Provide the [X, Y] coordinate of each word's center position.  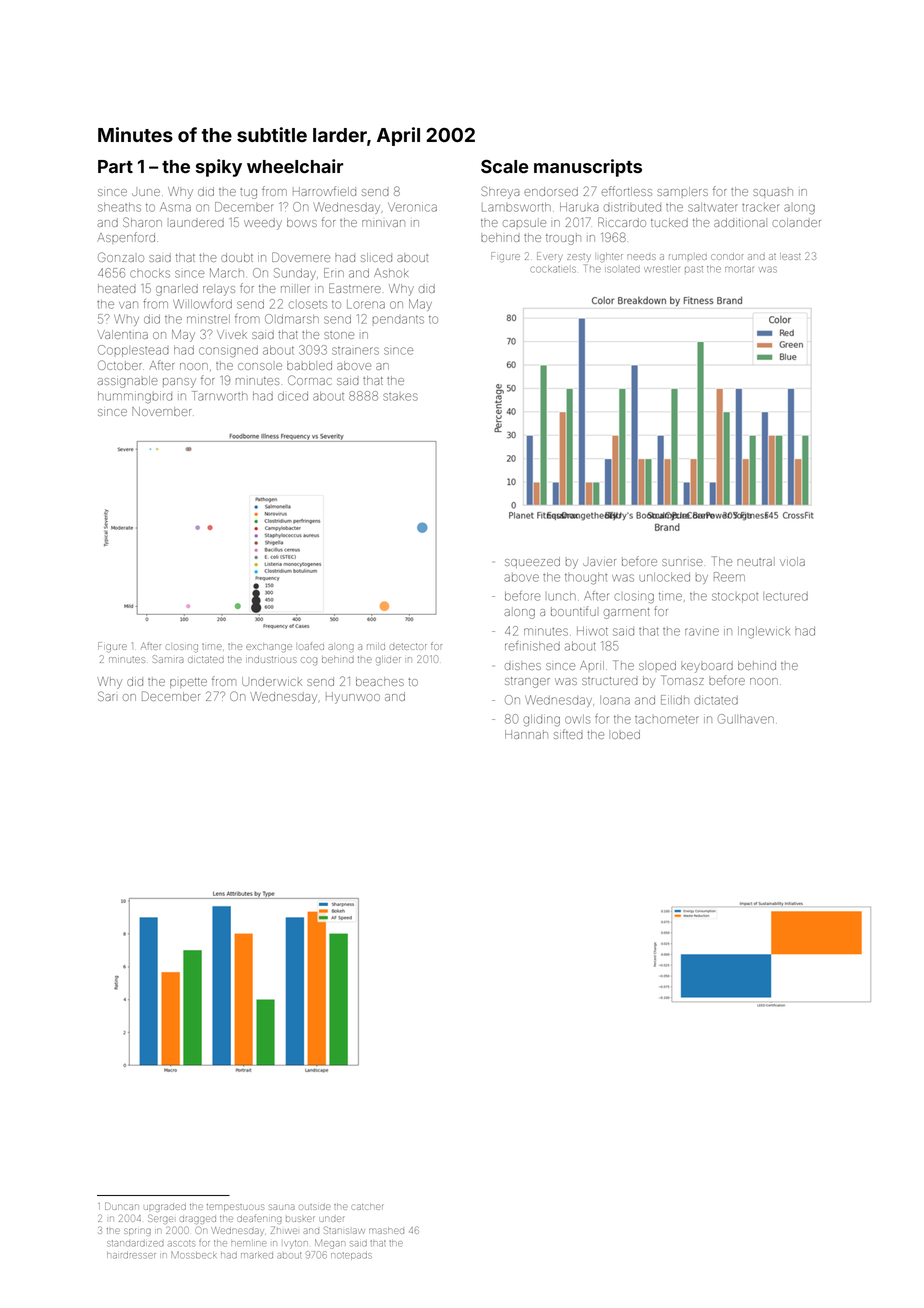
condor [727, 257]
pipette [188, 683]
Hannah [526, 734]
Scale [504, 166]
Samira [168, 660]
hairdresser [131, 1256]
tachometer [667, 720]
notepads [351, 1255]
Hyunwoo [353, 698]
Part [115, 166]
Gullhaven [746, 719]
